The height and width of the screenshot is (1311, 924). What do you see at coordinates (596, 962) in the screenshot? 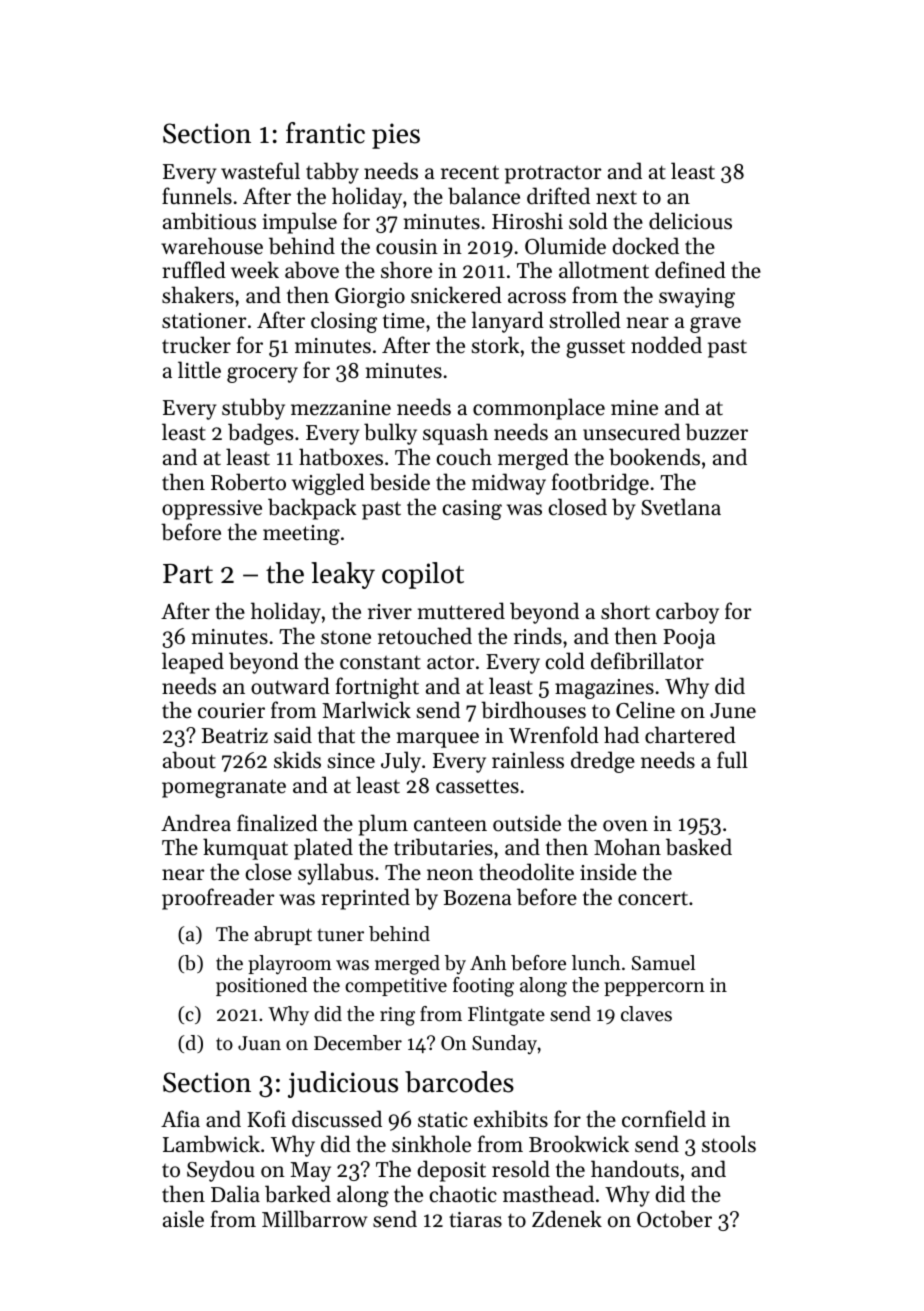
I see `lunch` at bounding box center [596, 962].
